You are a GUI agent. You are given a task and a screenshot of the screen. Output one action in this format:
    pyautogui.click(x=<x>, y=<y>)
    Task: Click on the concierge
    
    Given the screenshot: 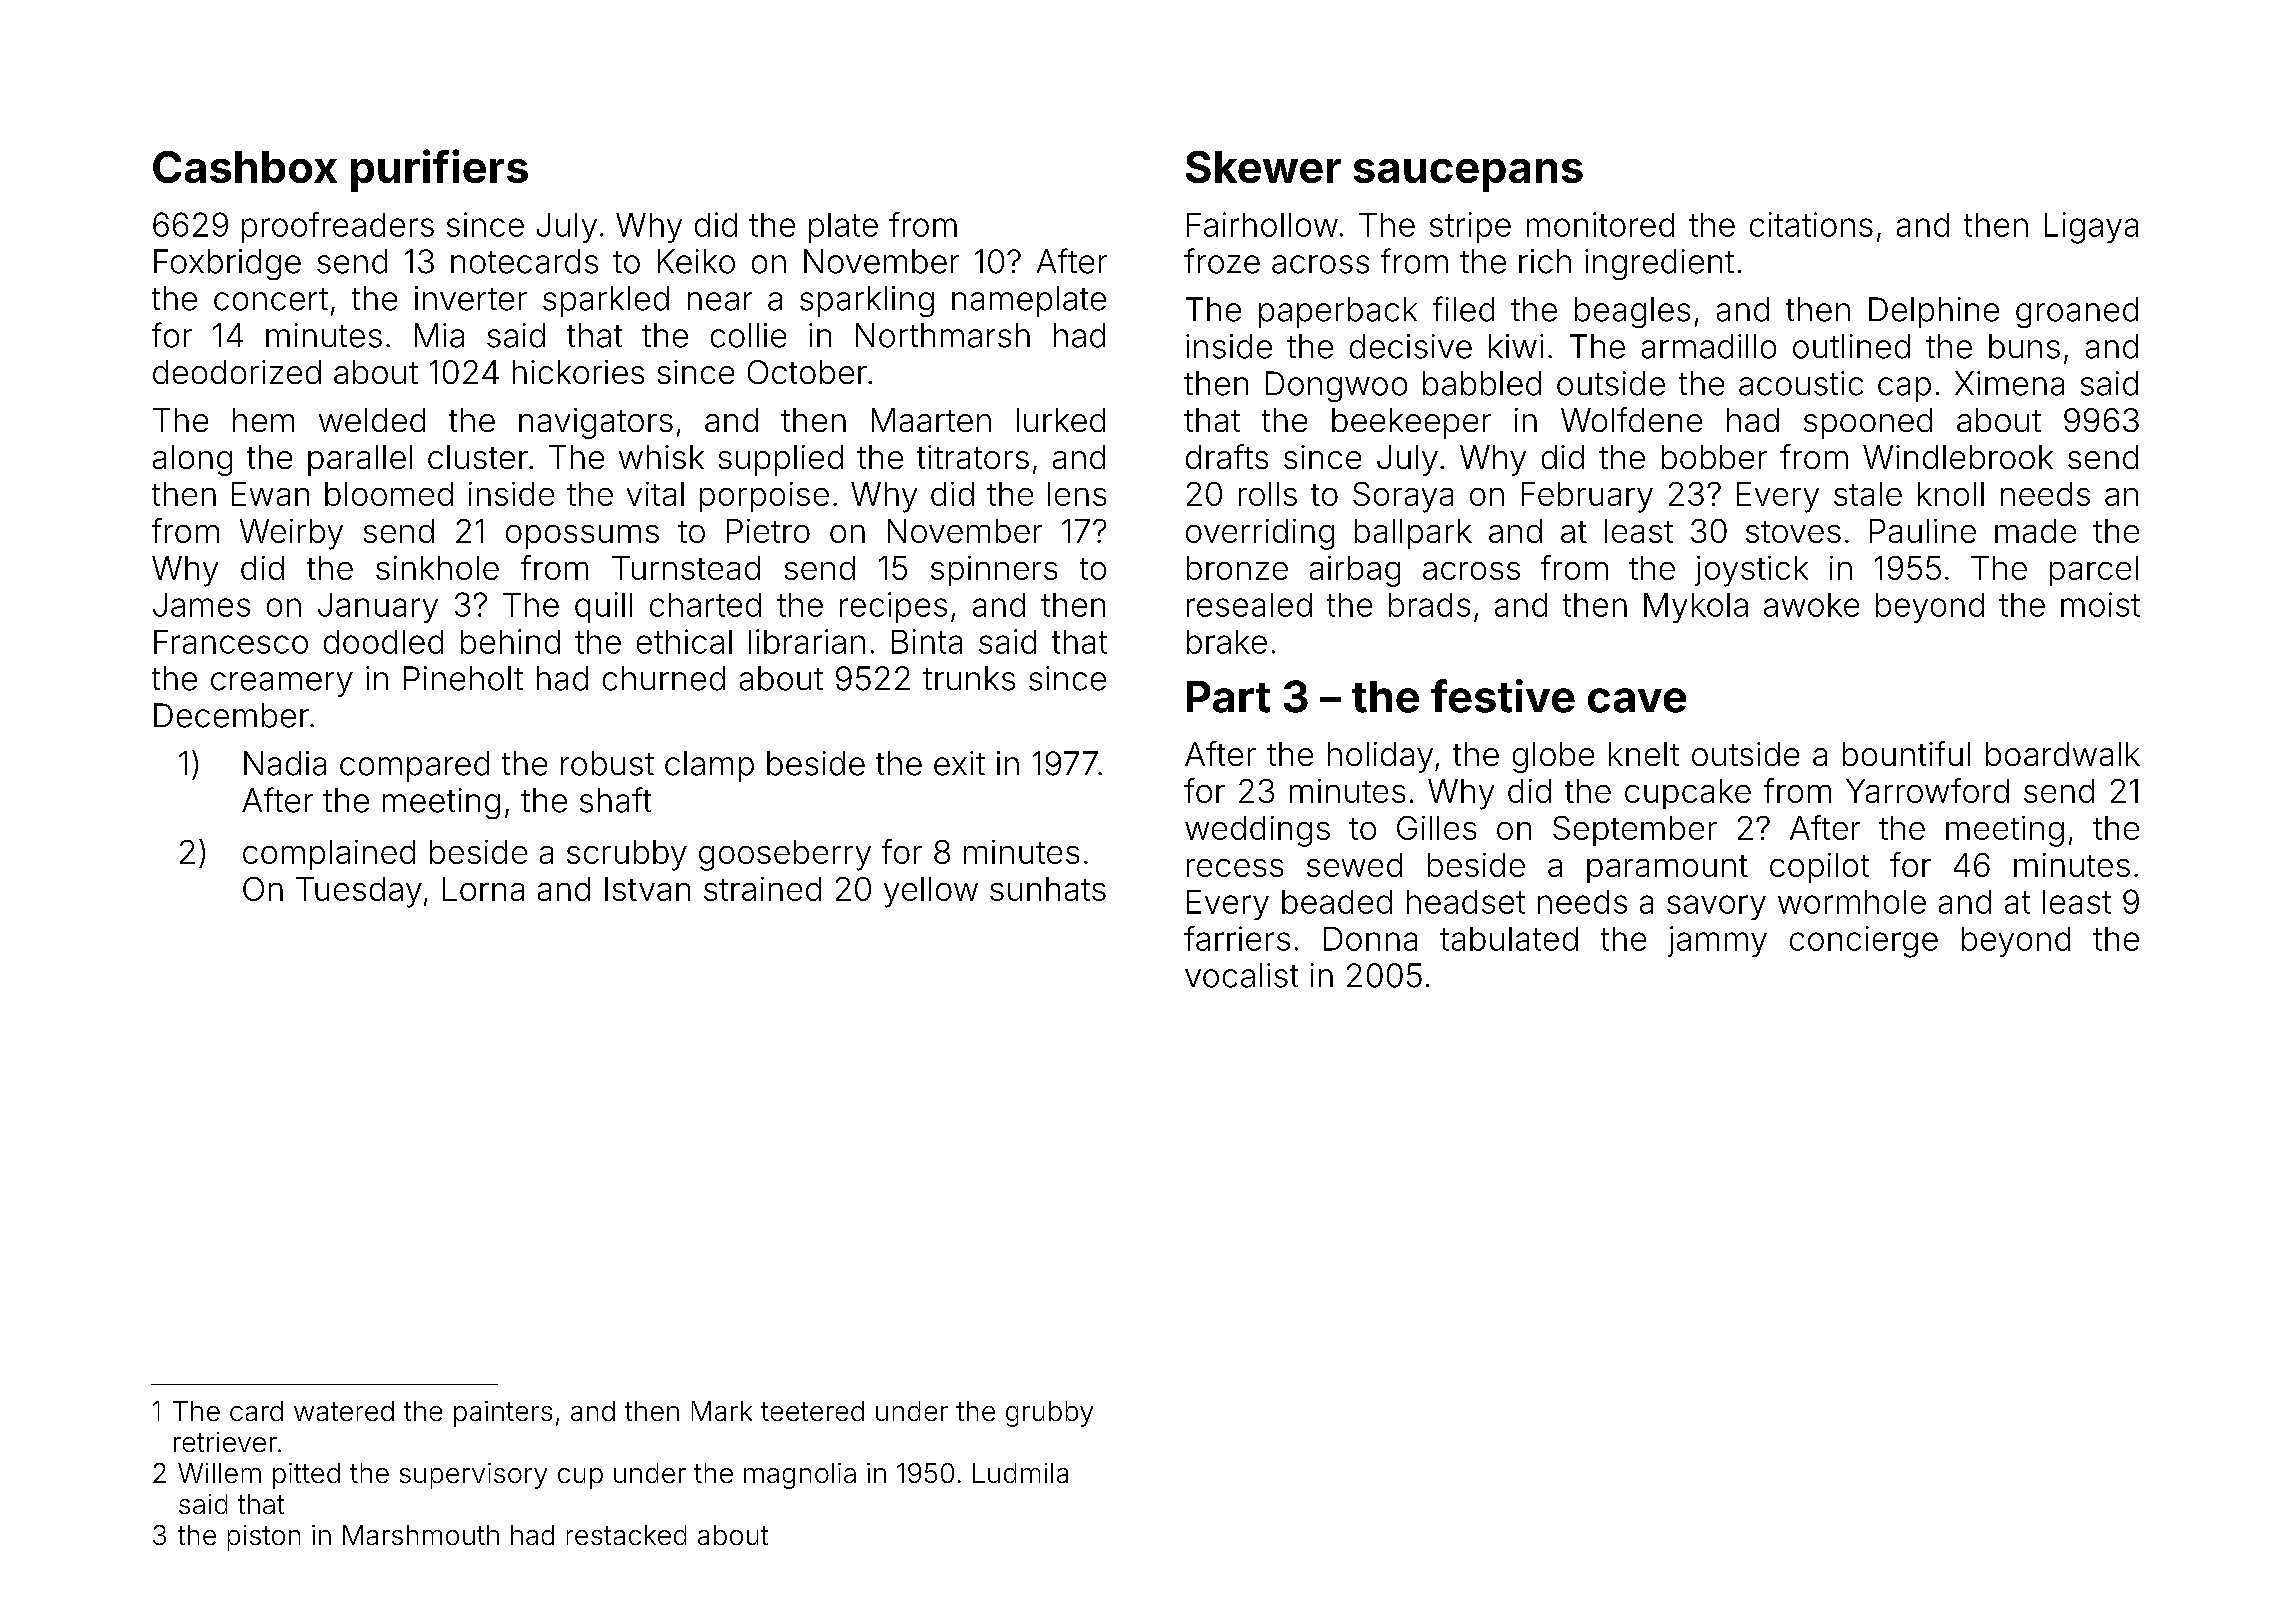 What is the action you would take?
    pyautogui.click(x=1864, y=942)
